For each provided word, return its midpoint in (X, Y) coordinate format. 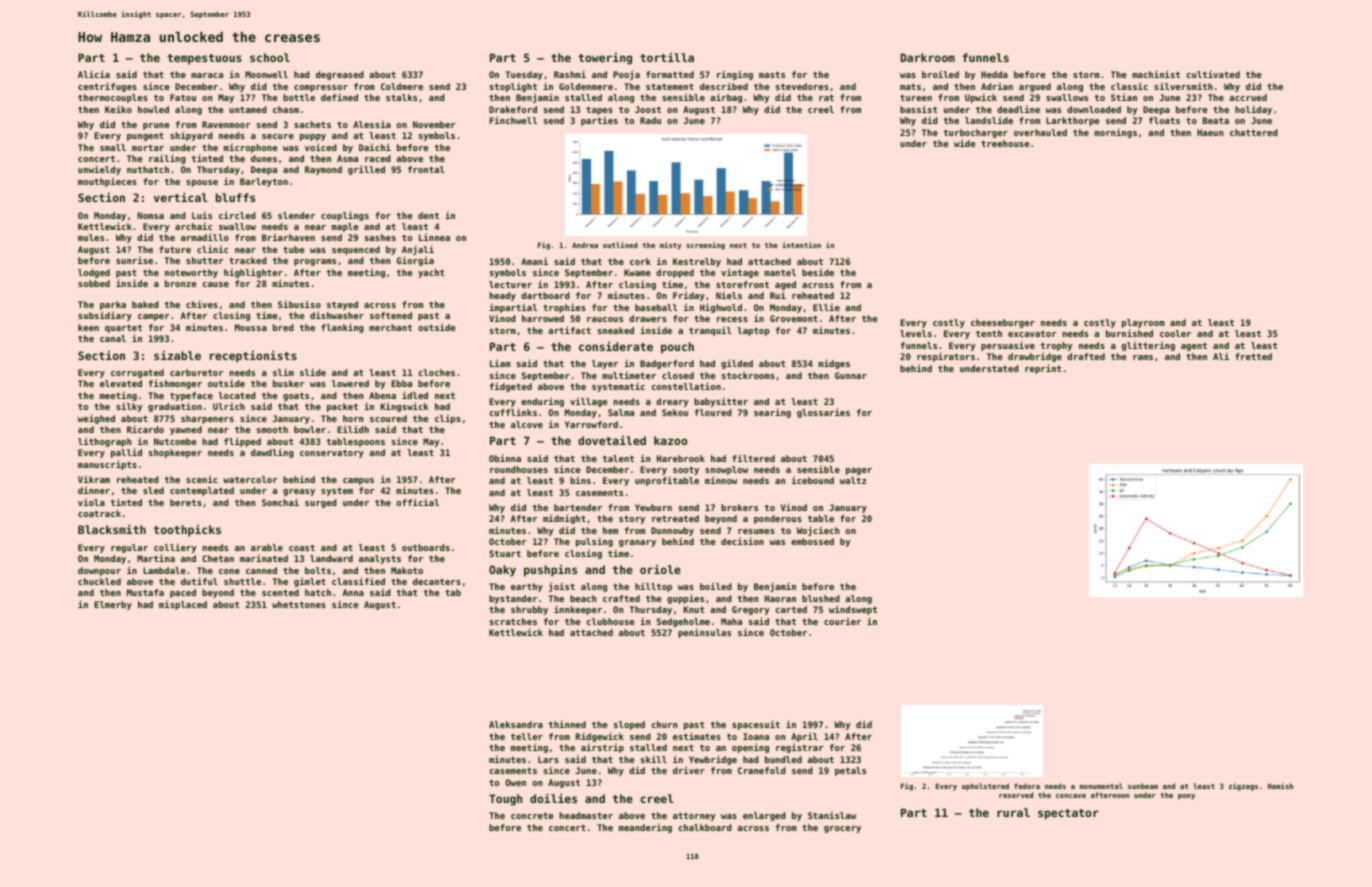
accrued (1248, 97)
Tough (505, 800)
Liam (500, 363)
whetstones (299, 604)
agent (1194, 346)
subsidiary (105, 316)
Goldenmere (586, 86)
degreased (340, 75)
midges (834, 364)
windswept (853, 610)
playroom (1143, 323)
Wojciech (818, 531)
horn (353, 418)
